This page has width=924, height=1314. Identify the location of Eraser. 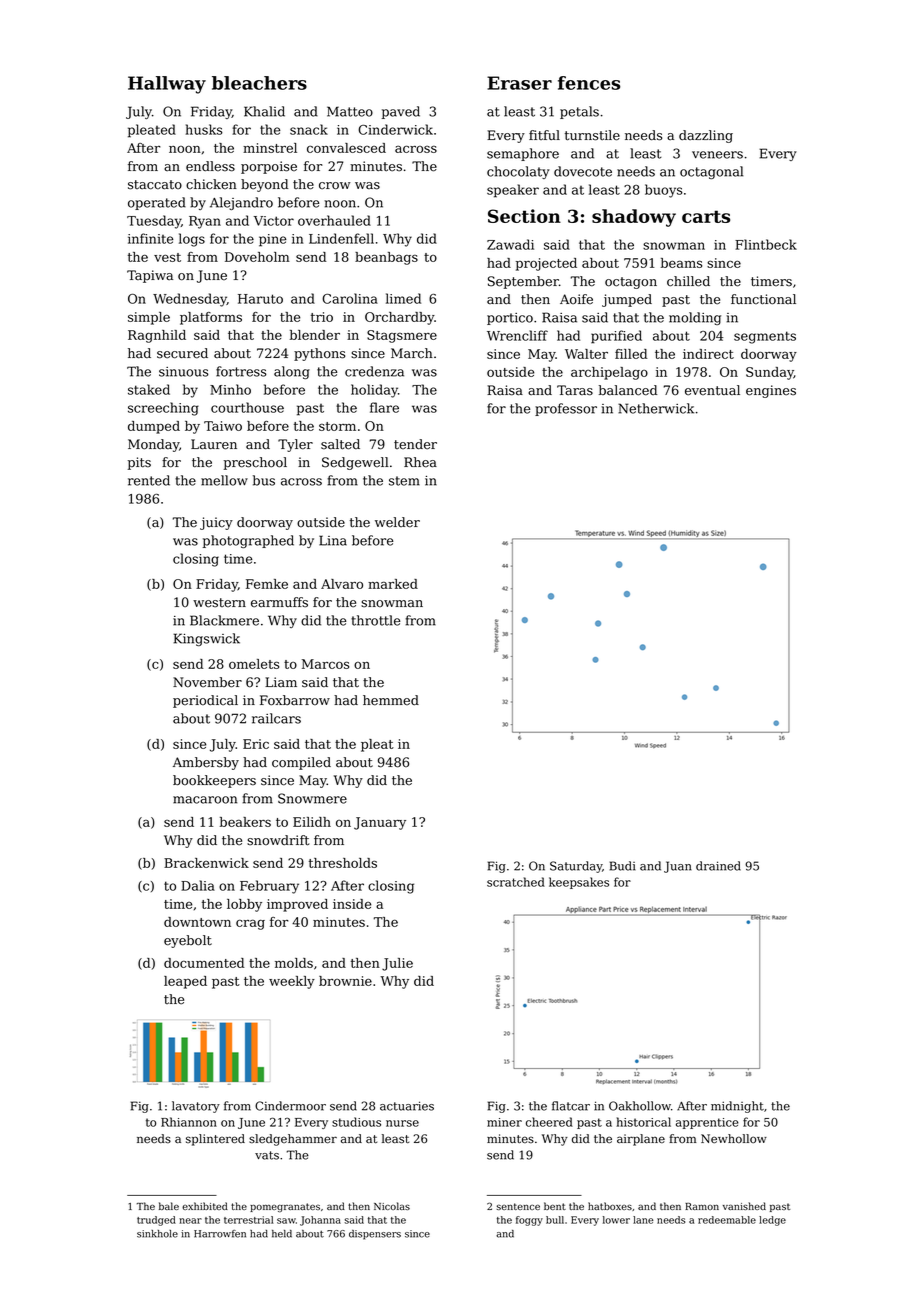
(519, 83).
